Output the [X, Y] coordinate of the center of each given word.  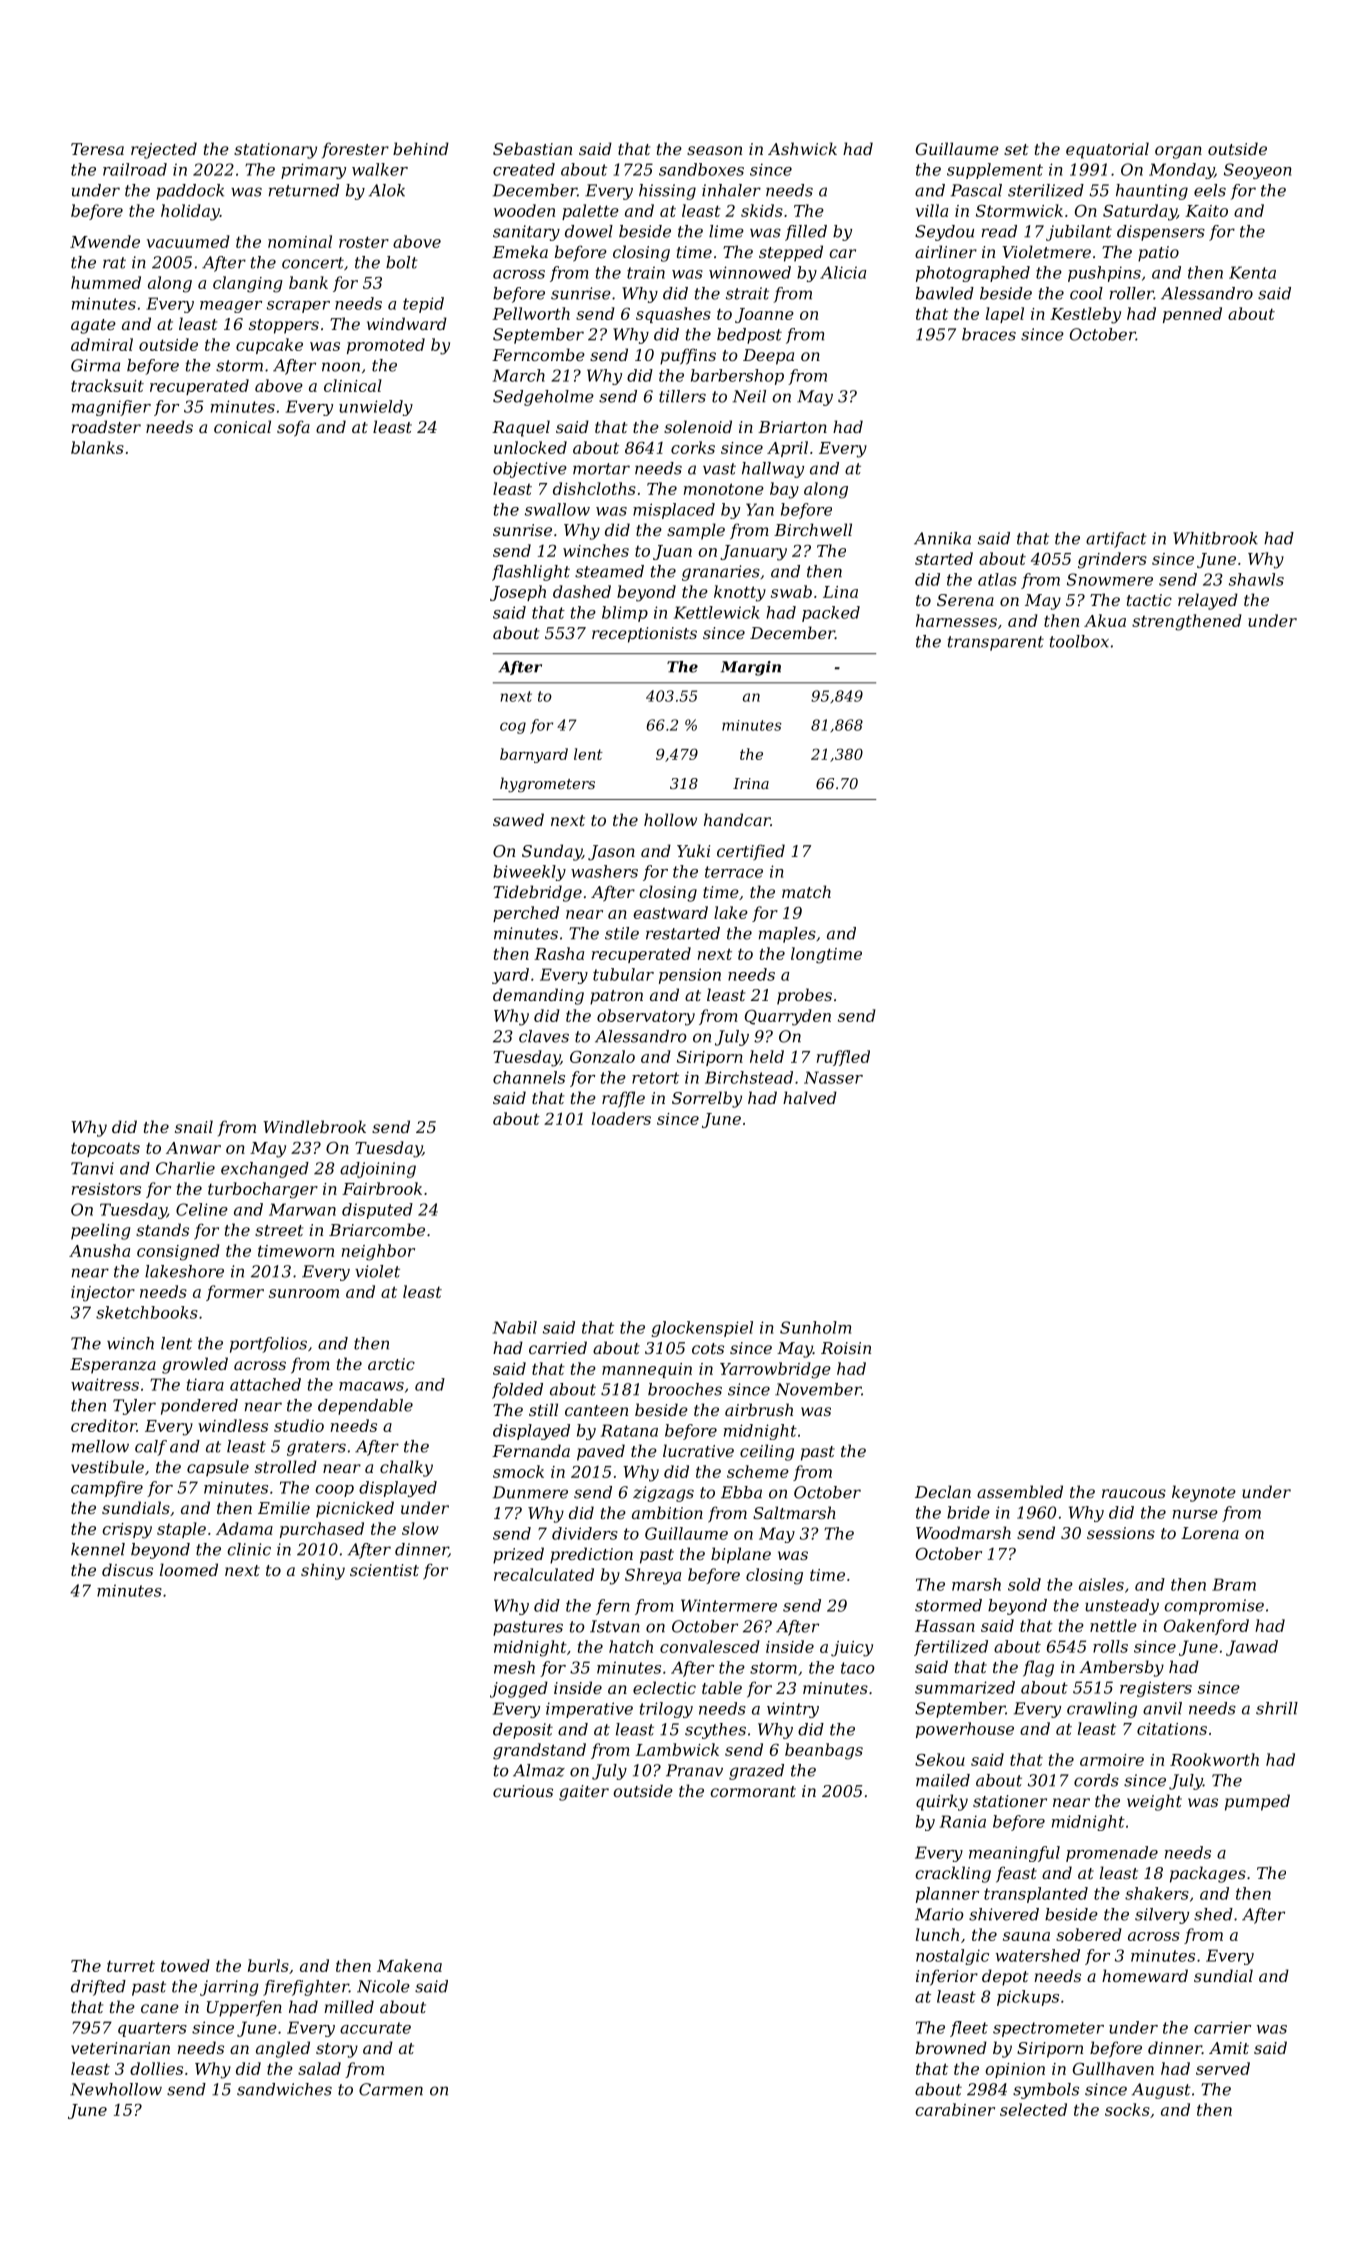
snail [194, 1126]
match [806, 891]
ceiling [767, 1452]
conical [242, 426]
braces [989, 334]
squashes [673, 315]
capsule [218, 1468]
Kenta [1252, 272]
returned [304, 190]
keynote [1204, 1493]
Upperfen [244, 2008]
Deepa [768, 357]
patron [616, 997]
